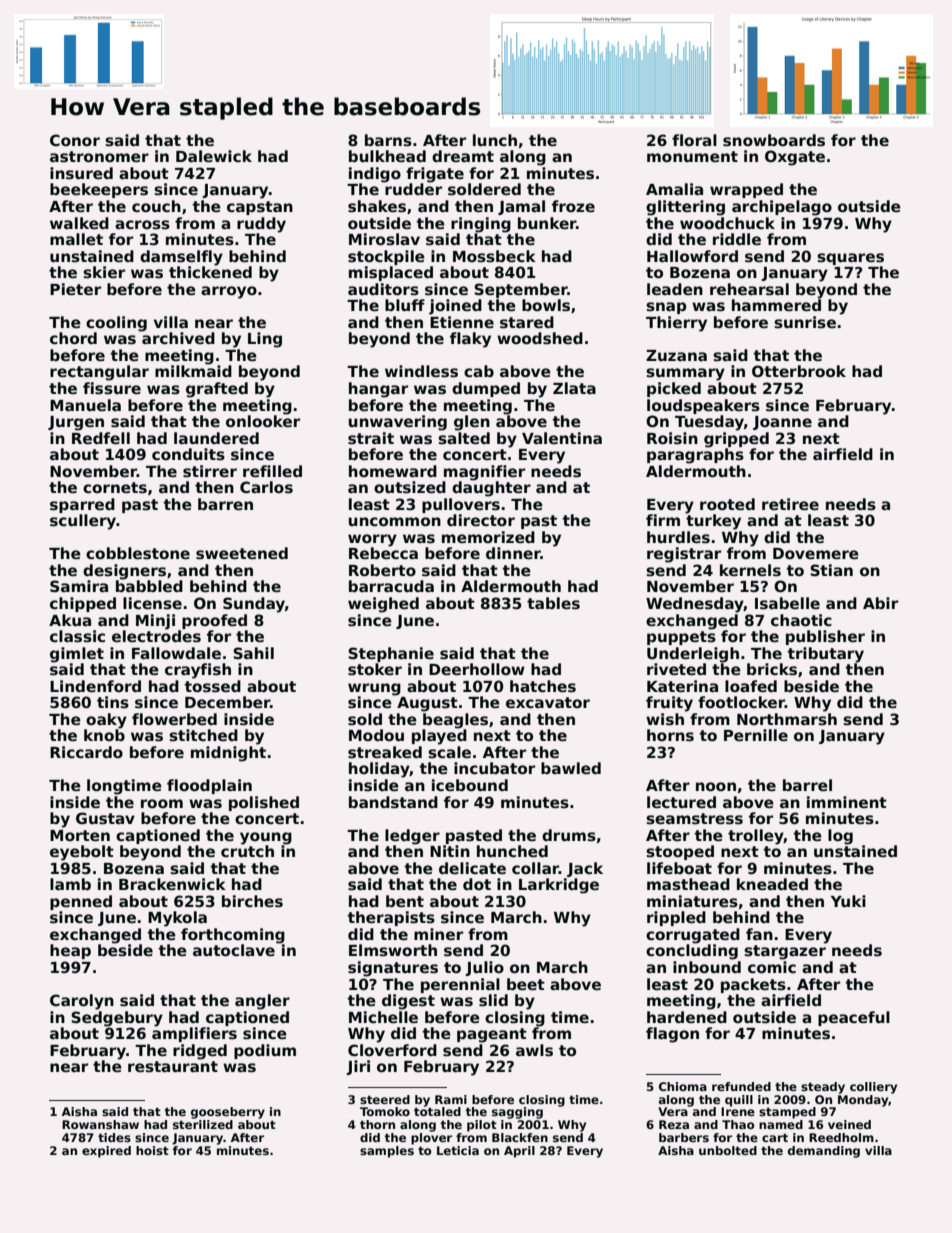  Describe the element at coordinates (694, 140) in the screenshot. I see `floral` at that location.
